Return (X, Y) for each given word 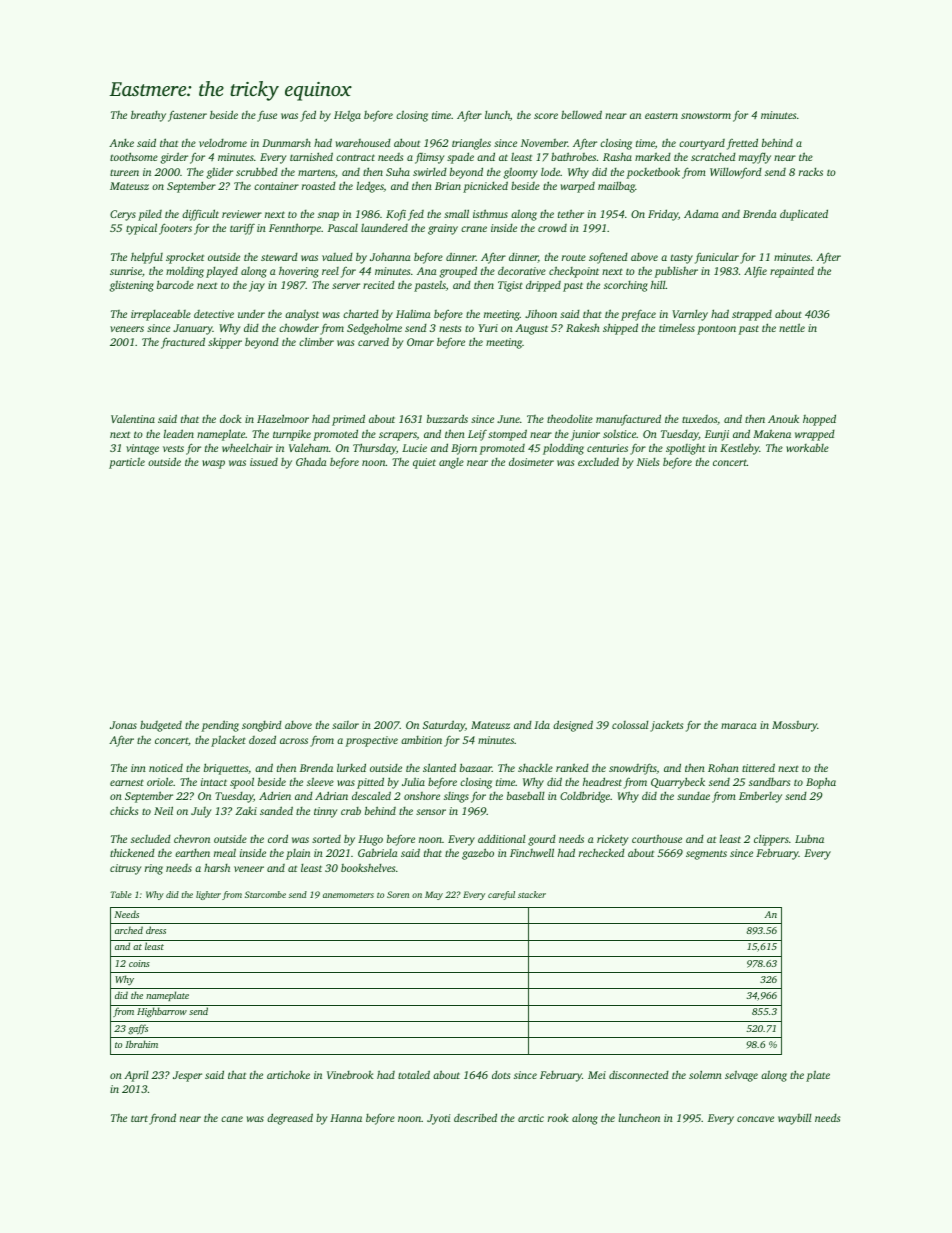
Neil (163, 810)
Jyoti (438, 1119)
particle (127, 463)
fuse (267, 116)
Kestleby (739, 449)
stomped (507, 435)
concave (755, 1119)
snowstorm (706, 115)
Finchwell (532, 852)
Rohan (723, 768)
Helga (347, 116)
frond (162, 1119)
